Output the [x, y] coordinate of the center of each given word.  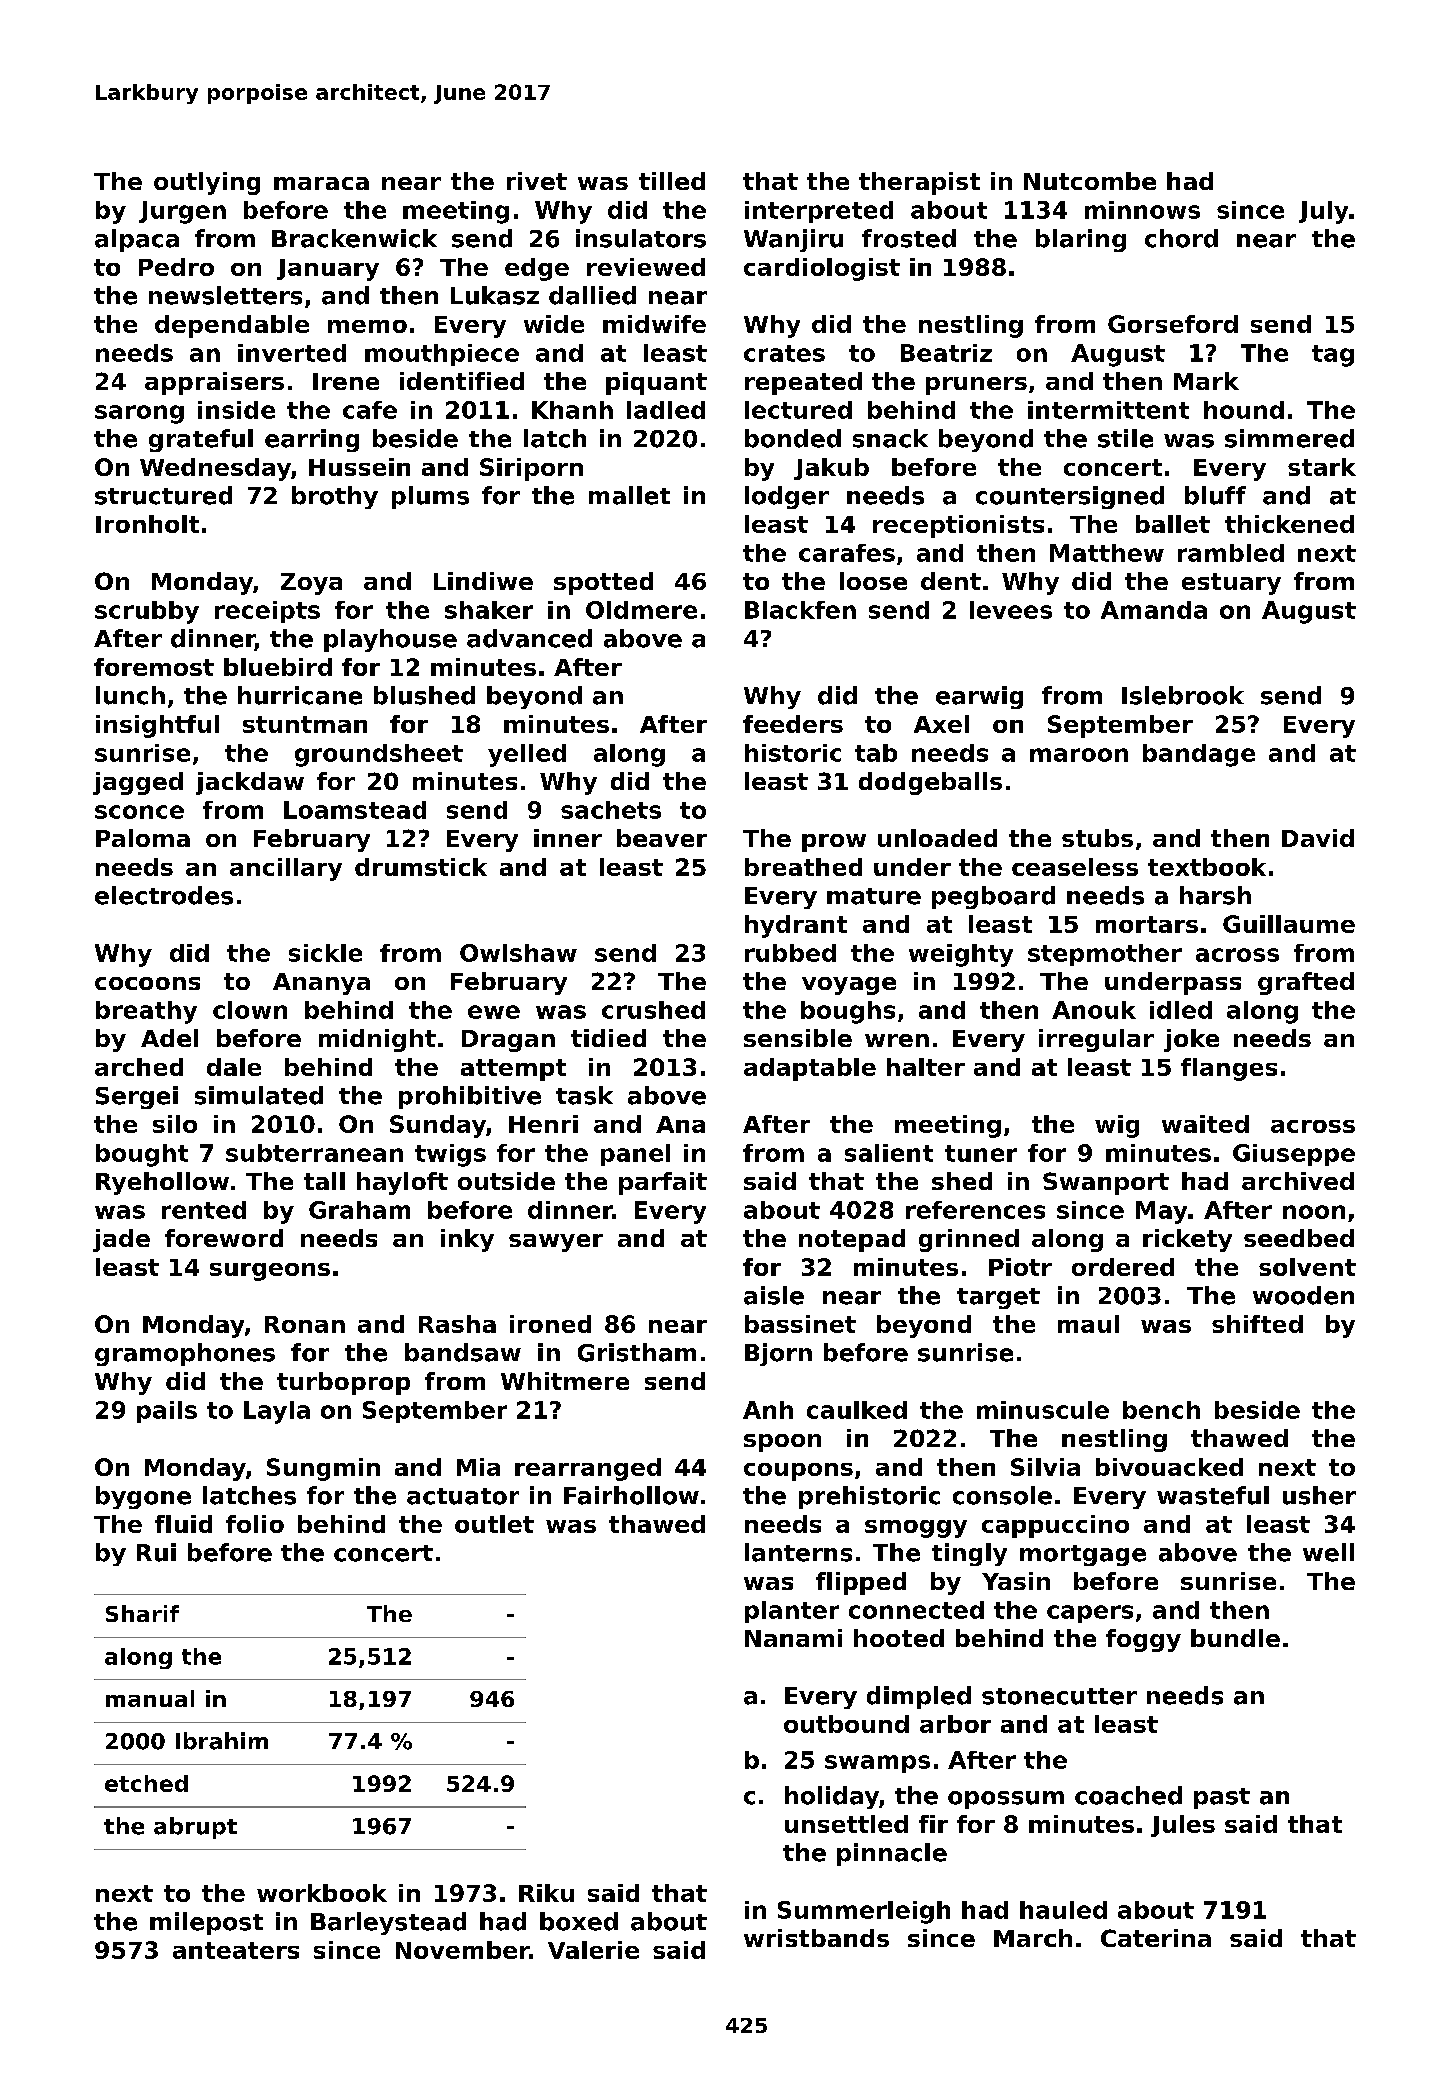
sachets [611, 810]
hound [1244, 410]
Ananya [321, 984]
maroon [1079, 755]
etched [146, 1783]
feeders [793, 724]
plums [430, 497]
